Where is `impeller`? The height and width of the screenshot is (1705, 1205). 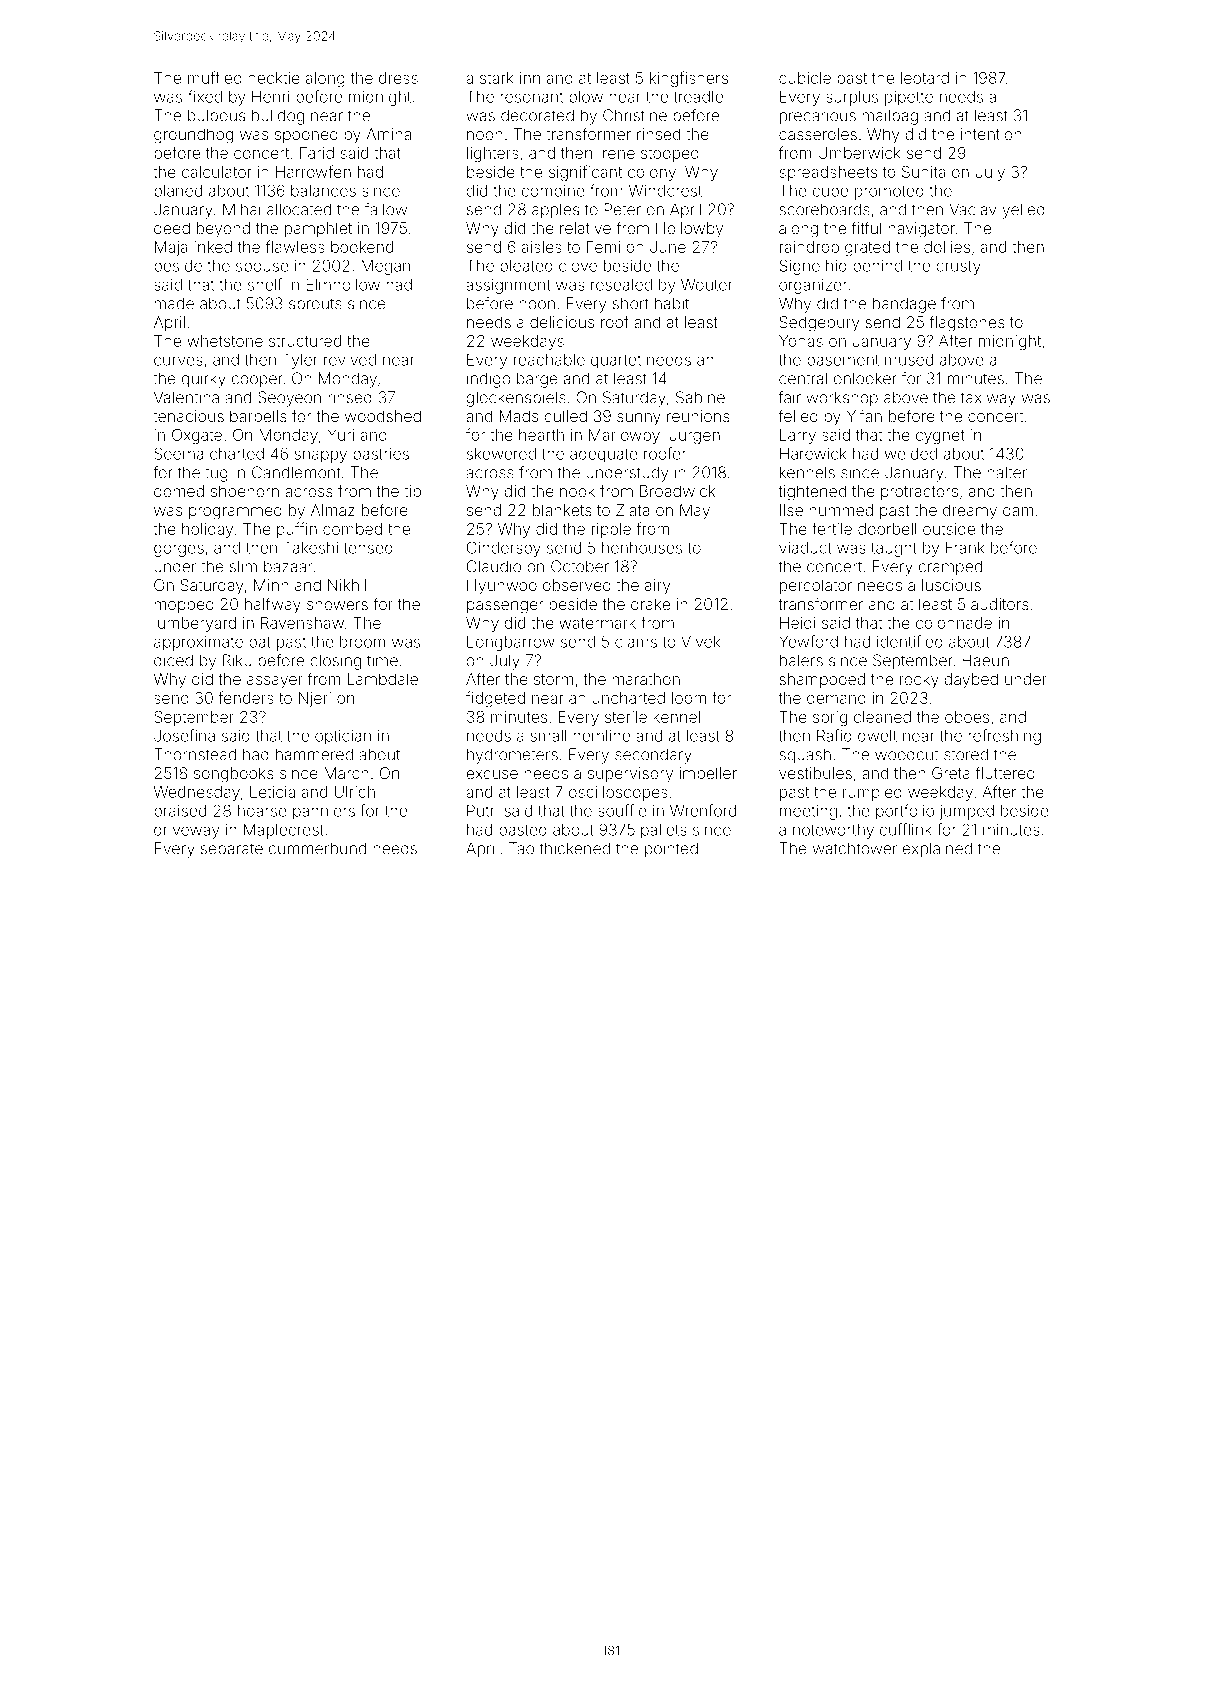 impeller is located at coordinates (708, 774).
